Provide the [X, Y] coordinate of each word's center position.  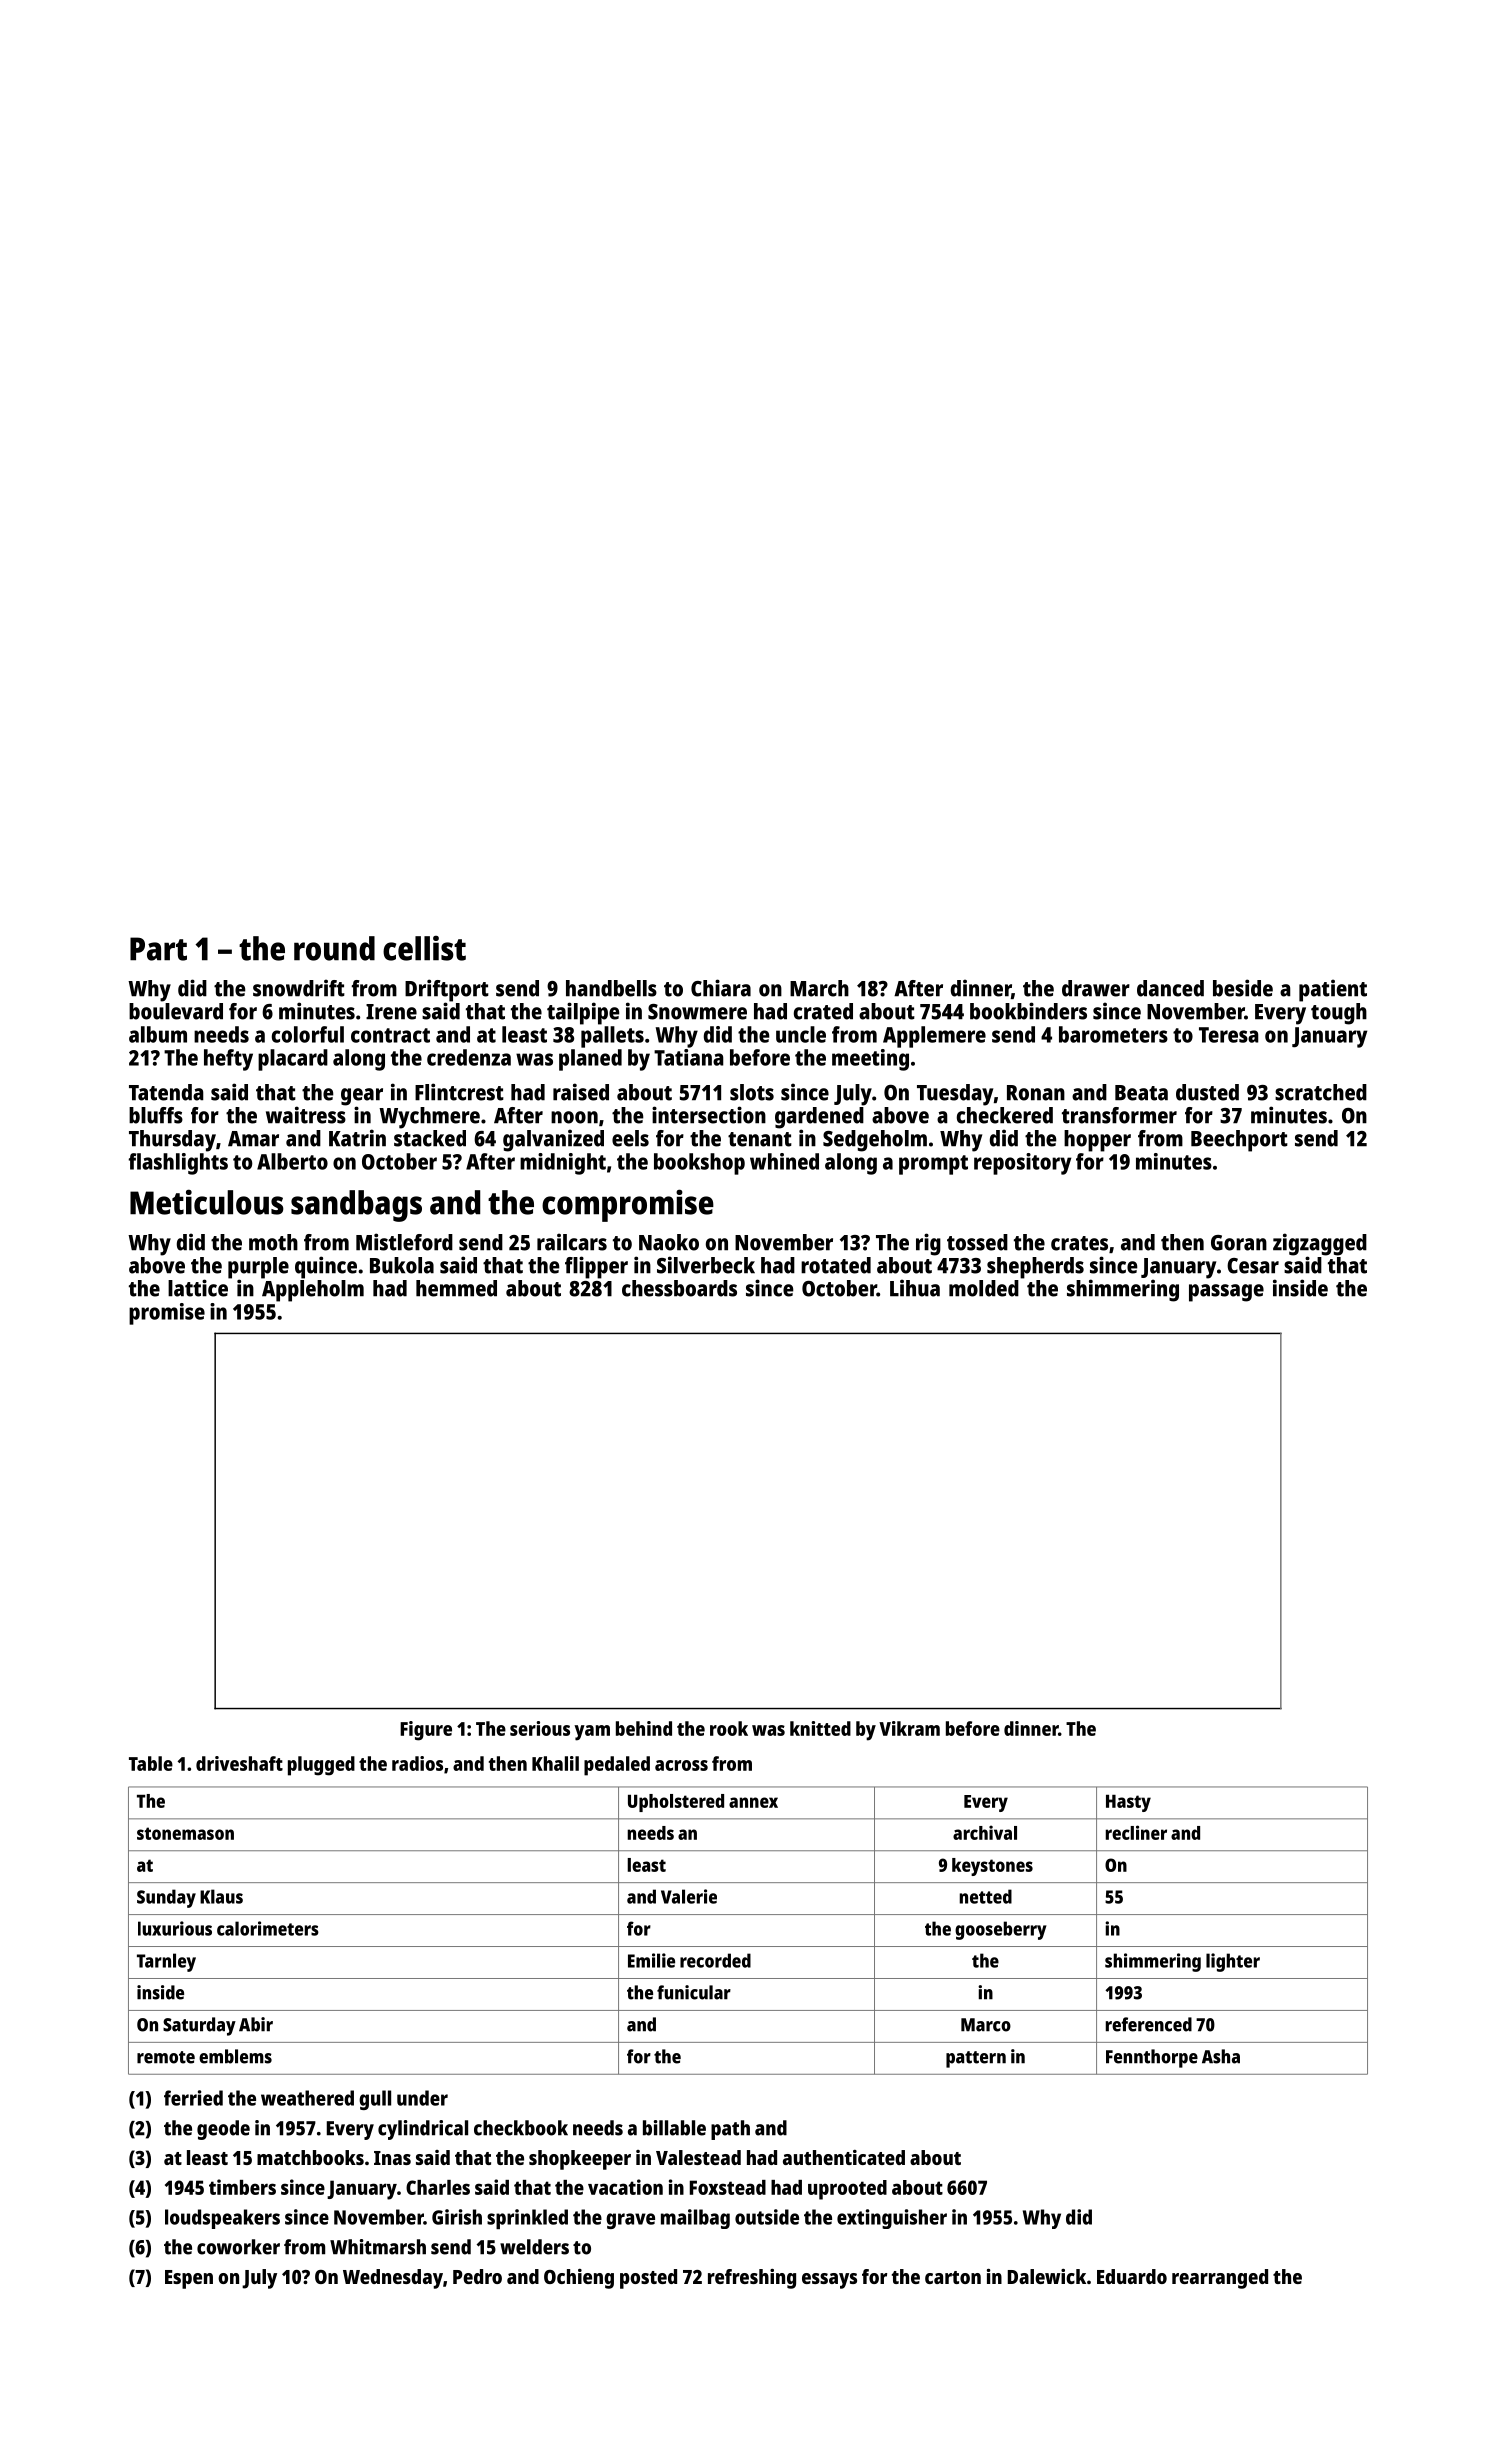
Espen [189, 2279]
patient [1333, 990]
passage [1226, 1293]
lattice [198, 1288]
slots [752, 1092]
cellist [424, 948]
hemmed [456, 1288]
